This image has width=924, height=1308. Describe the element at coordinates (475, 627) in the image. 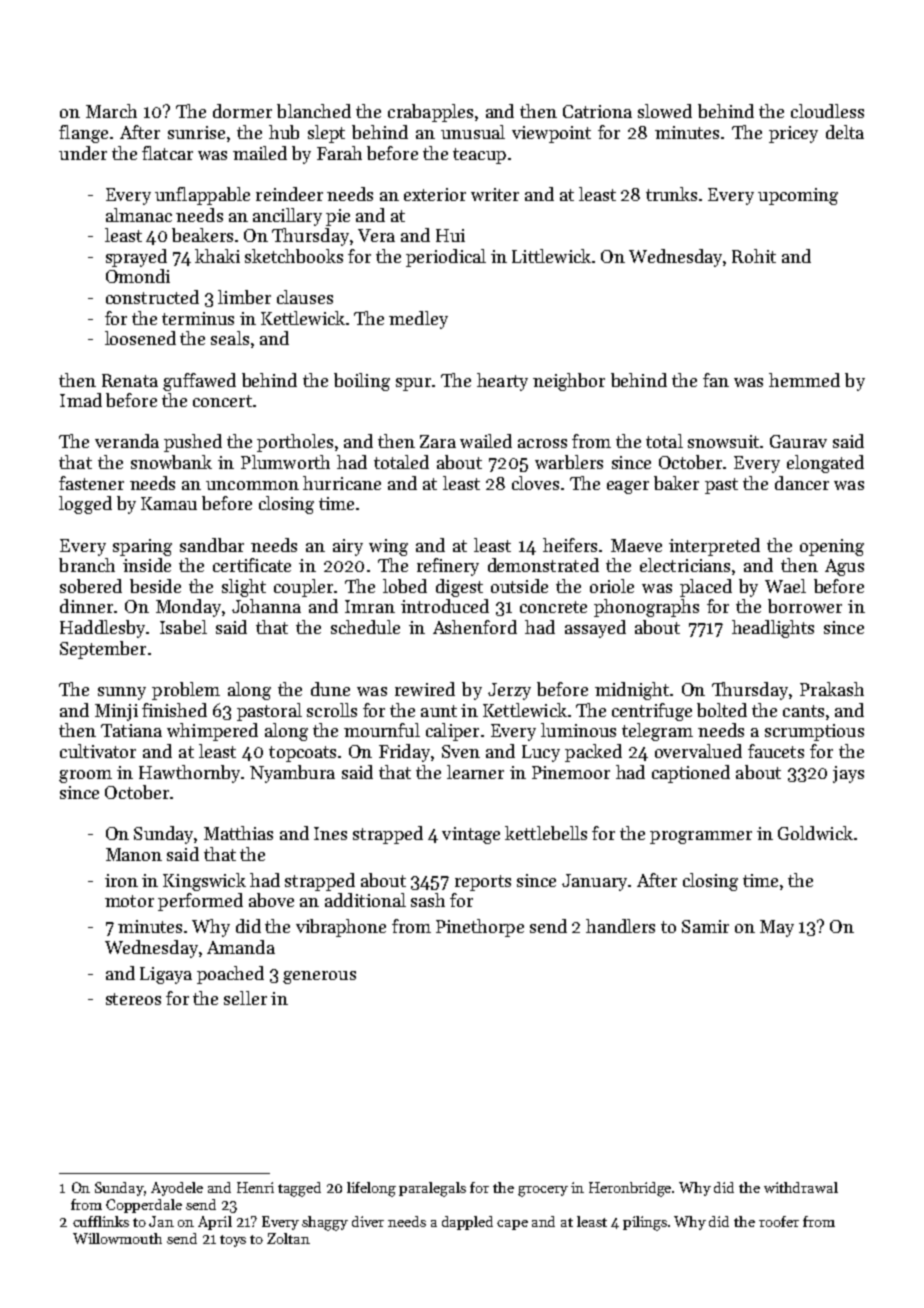

I see `Ashenford` at that location.
